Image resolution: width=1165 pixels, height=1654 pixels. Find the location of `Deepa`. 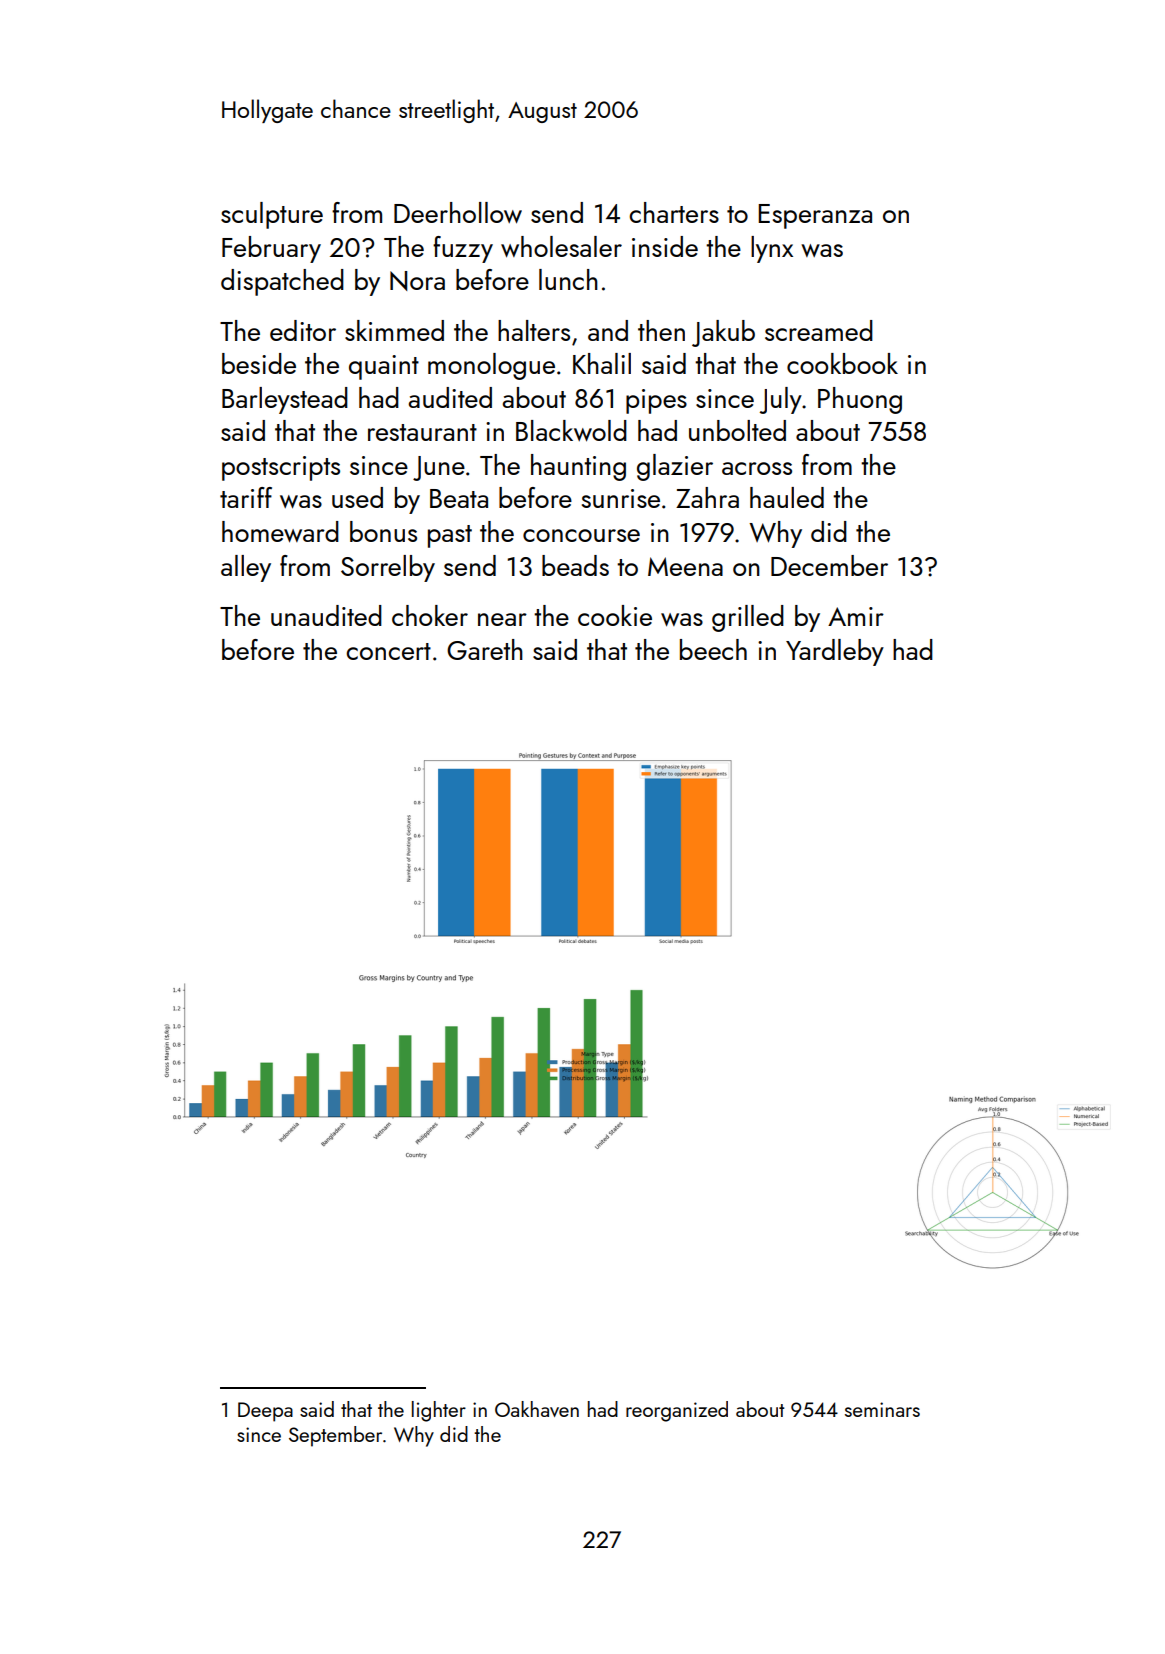

Deepa is located at coordinates (265, 1412).
